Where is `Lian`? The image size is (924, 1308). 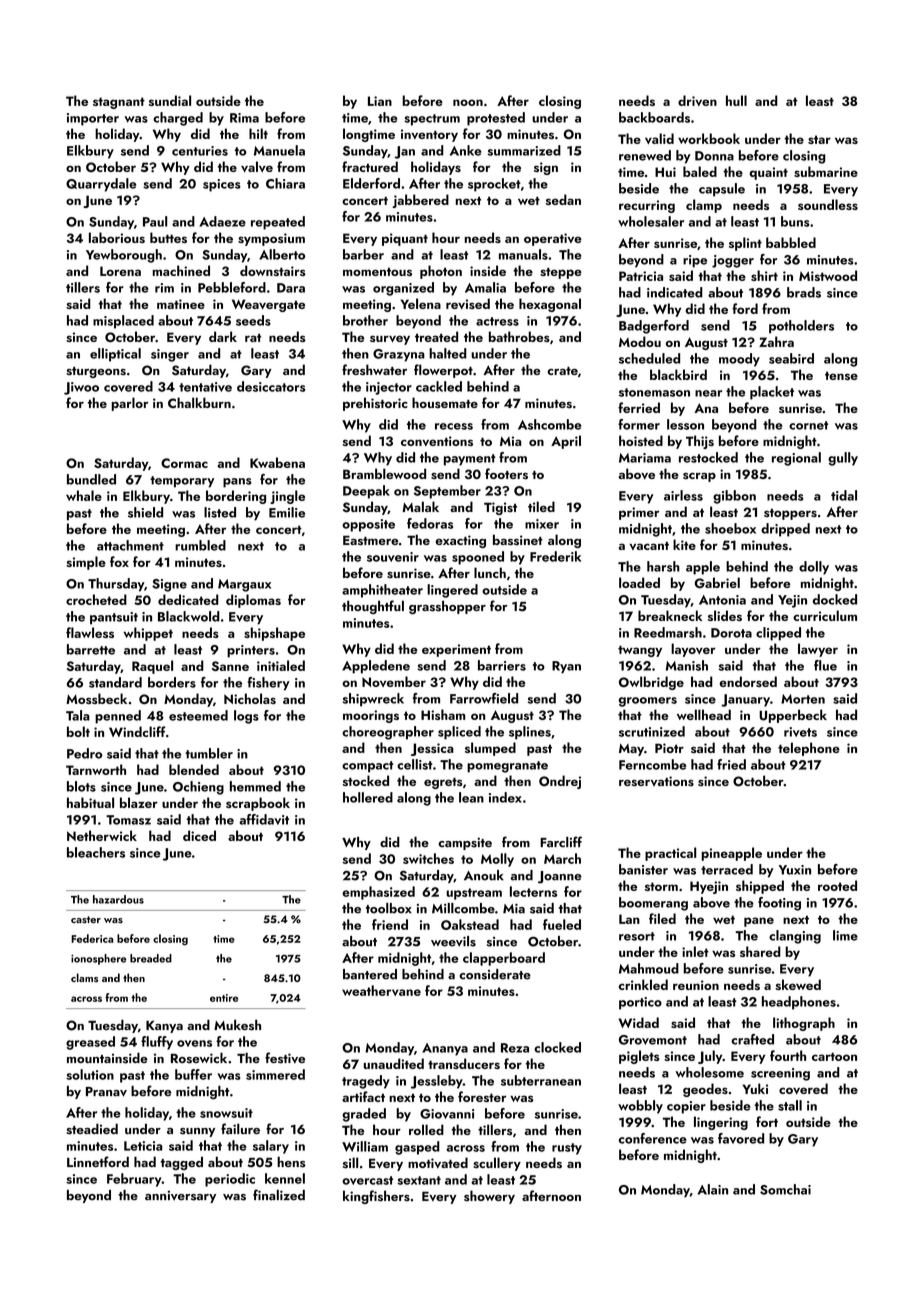 Lian is located at coordinates (380, 101).
